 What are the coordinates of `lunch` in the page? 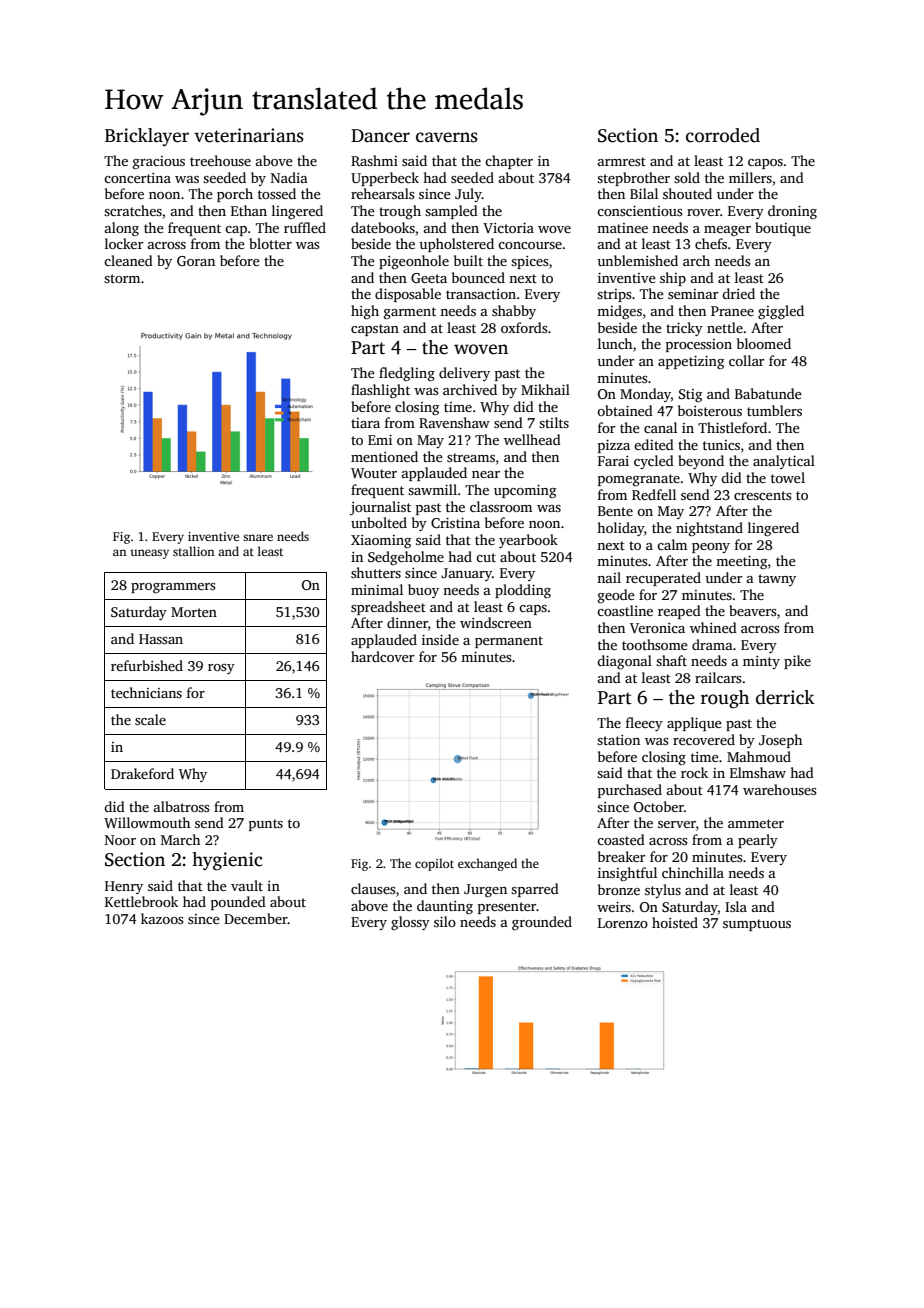 It's located at (615, 343).
